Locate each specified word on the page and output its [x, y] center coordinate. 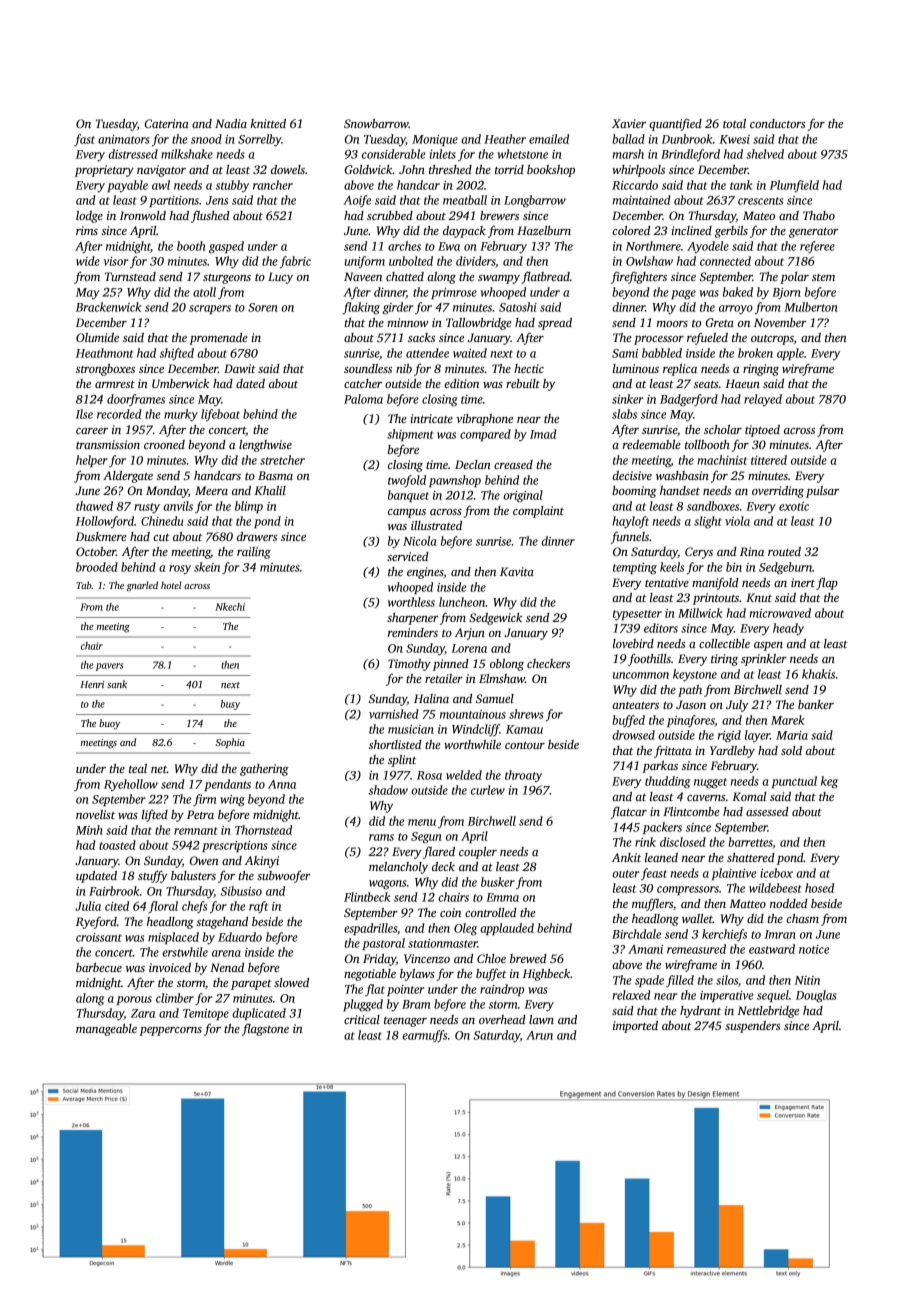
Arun [539, 1035]
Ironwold [143, 215]
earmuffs [424, 1036]
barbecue [99, 967]
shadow [388, 790]
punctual [794, 782]
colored [631, 230]
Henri [92, 684]
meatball [465, 200]
